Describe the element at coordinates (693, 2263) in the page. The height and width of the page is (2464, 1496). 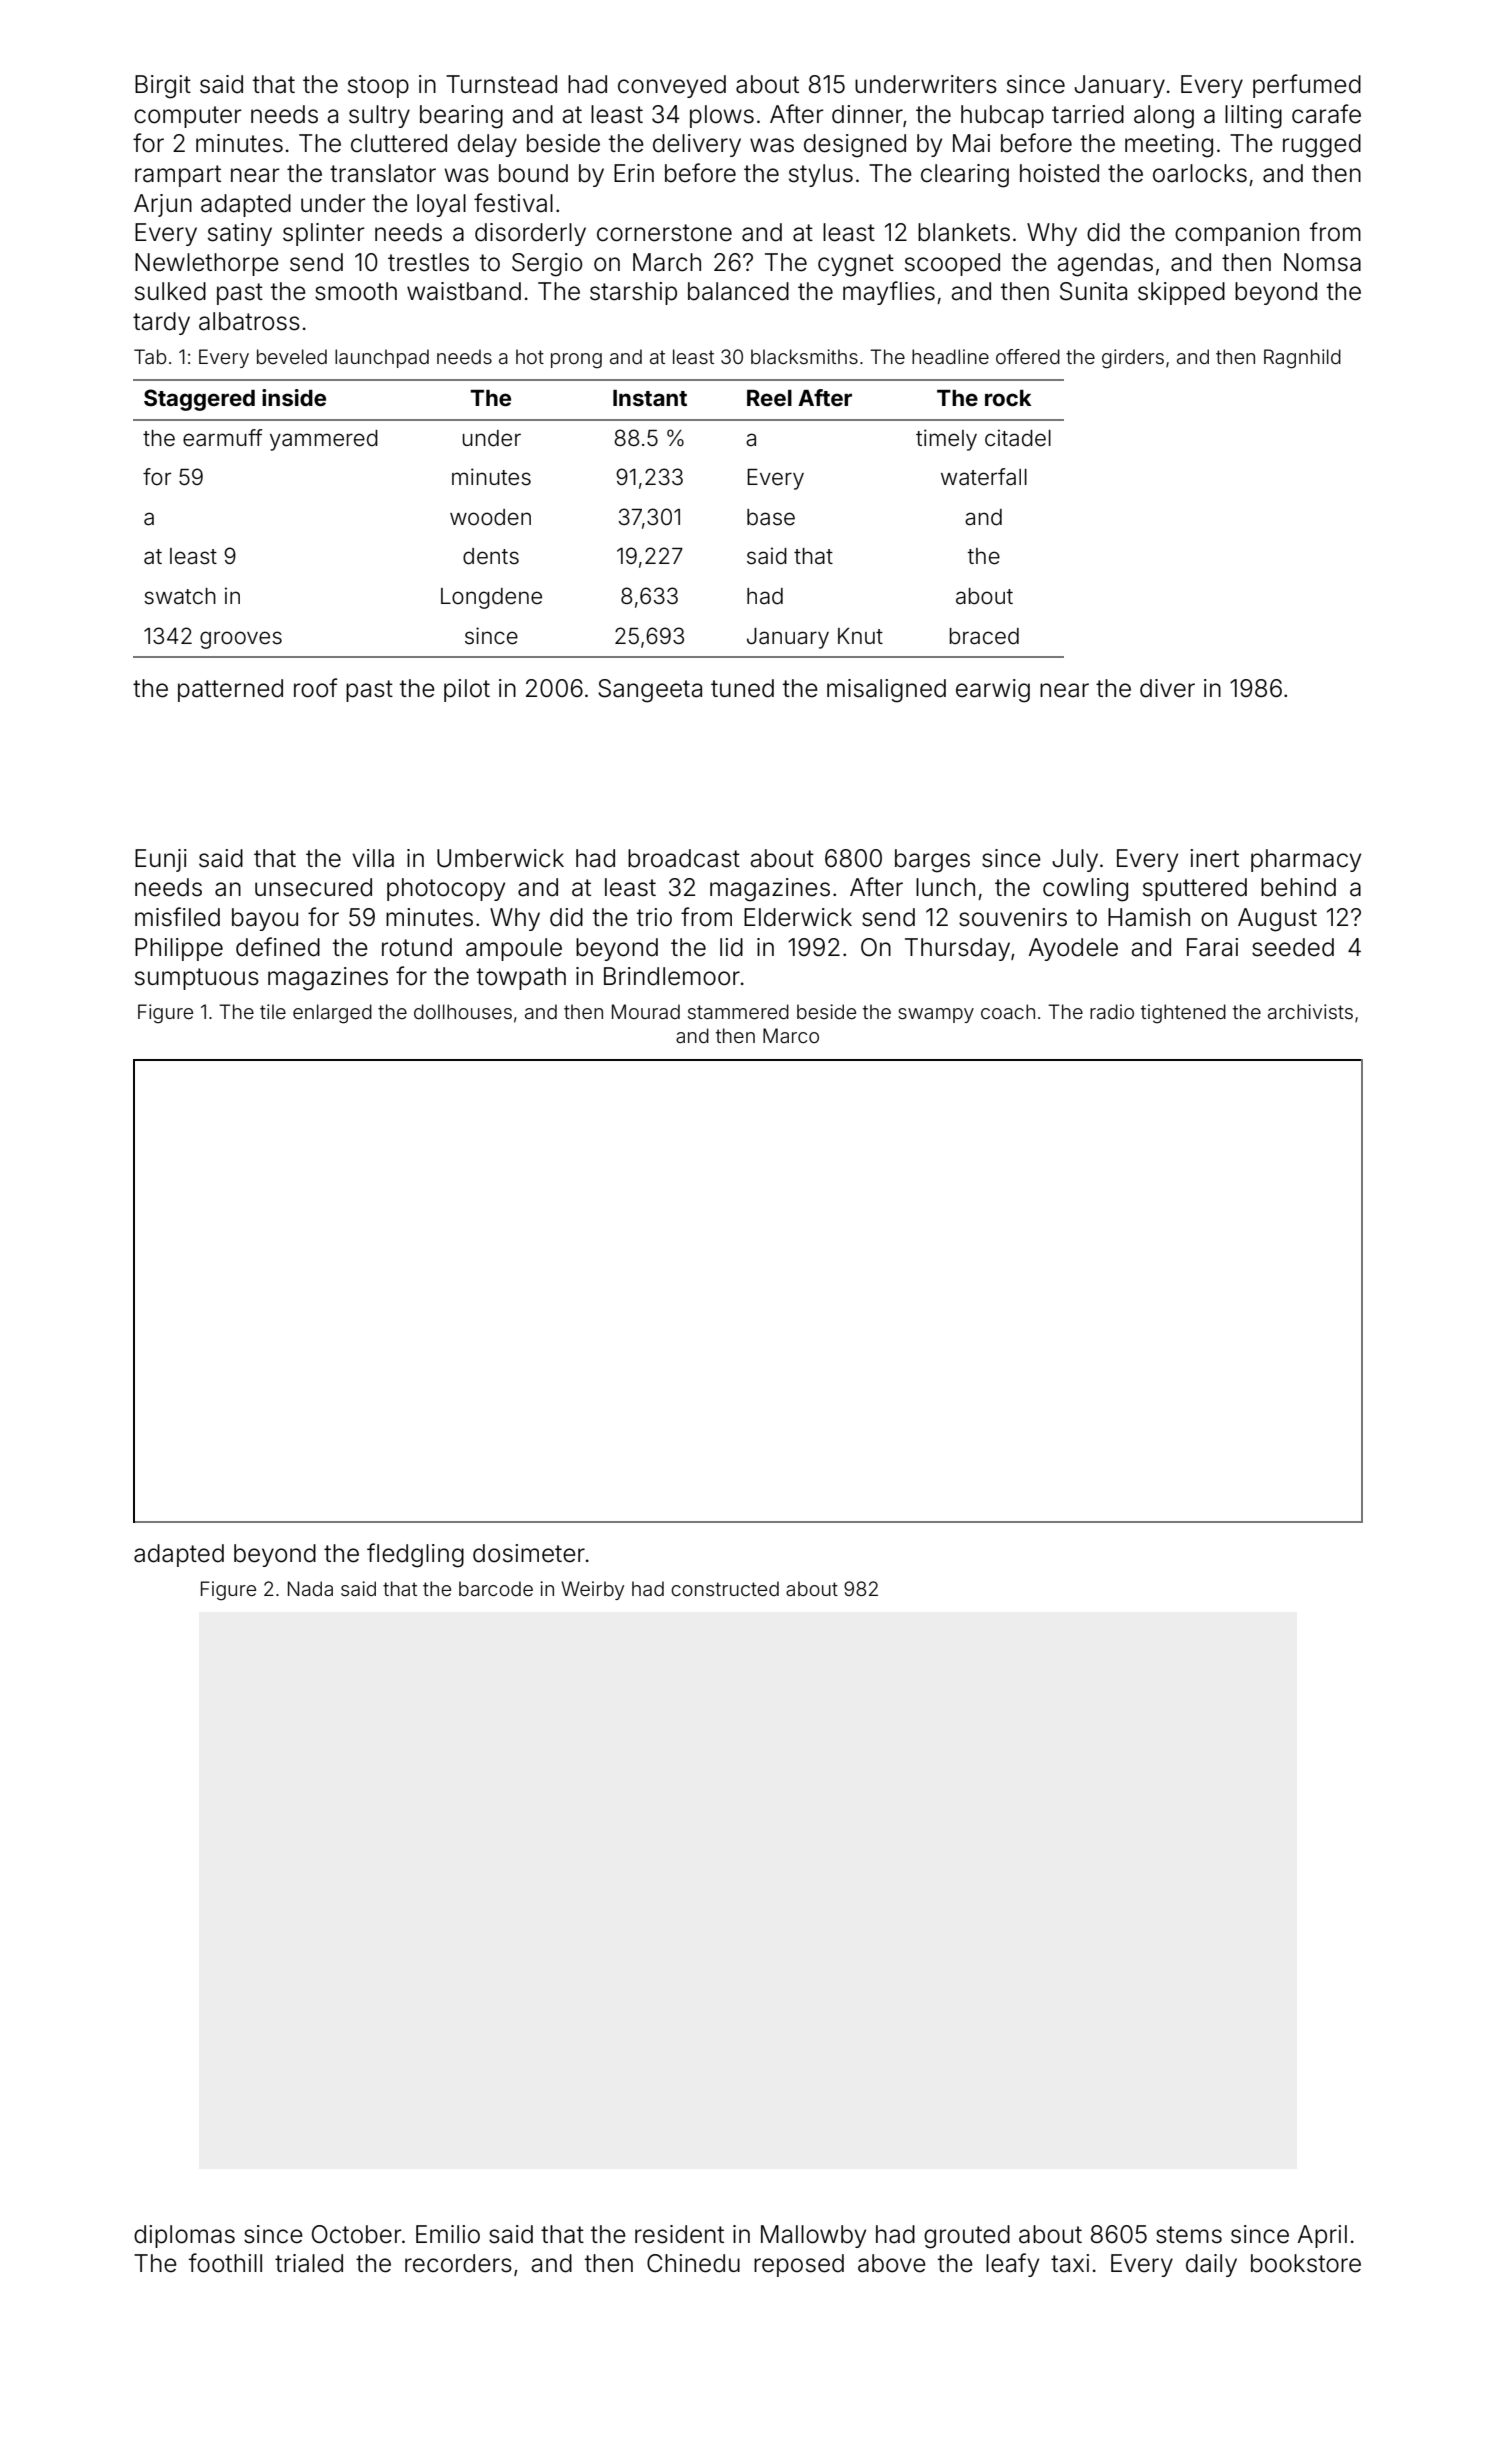
I see `Chinedu` at that location.
